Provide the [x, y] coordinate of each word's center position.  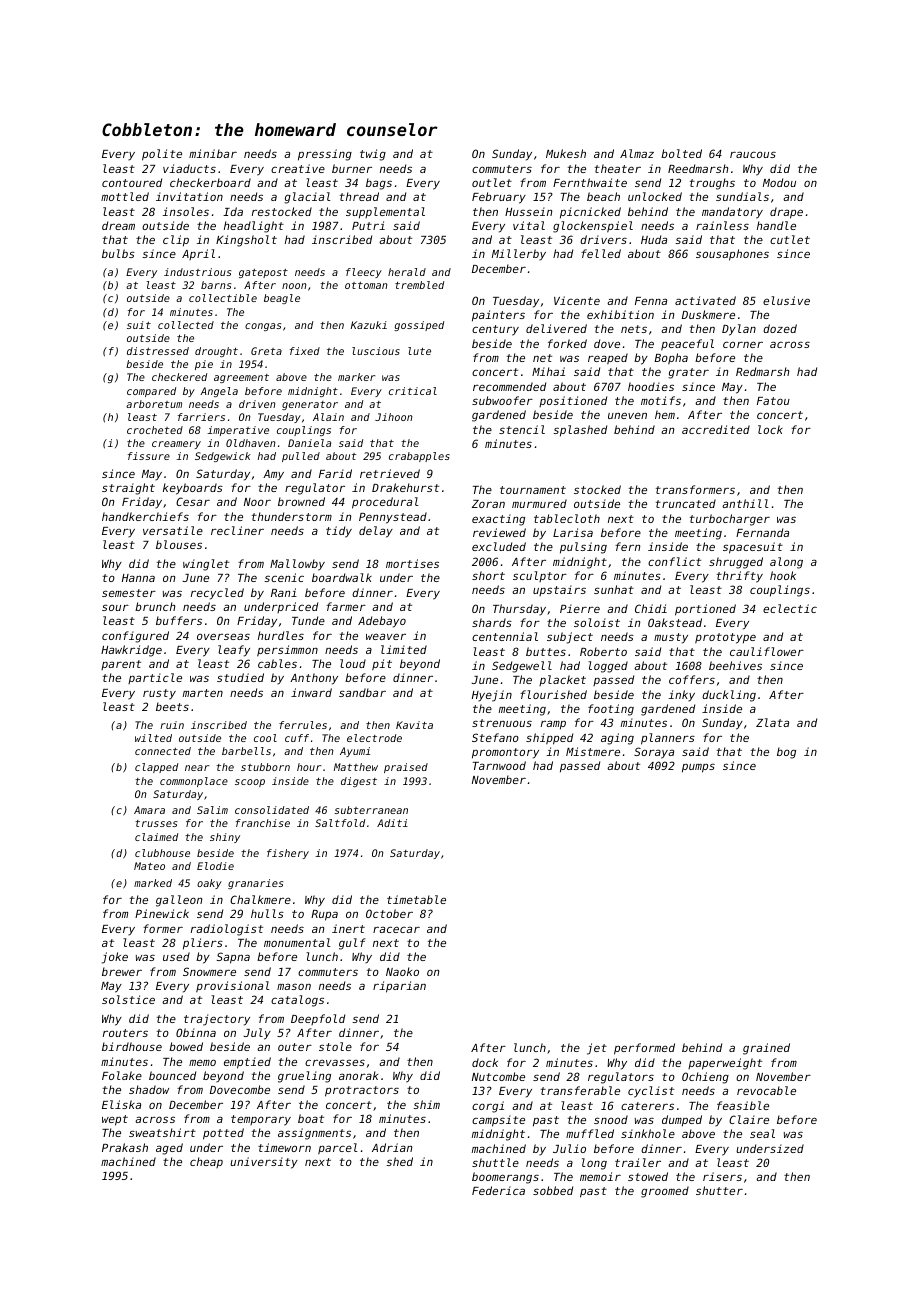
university [264, 1163]
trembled [419, 285]
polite [162, 155]
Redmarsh [762, 371]
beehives [735, 665]
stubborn [265, 767]
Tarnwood [499, 765]
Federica [498, 1190]
